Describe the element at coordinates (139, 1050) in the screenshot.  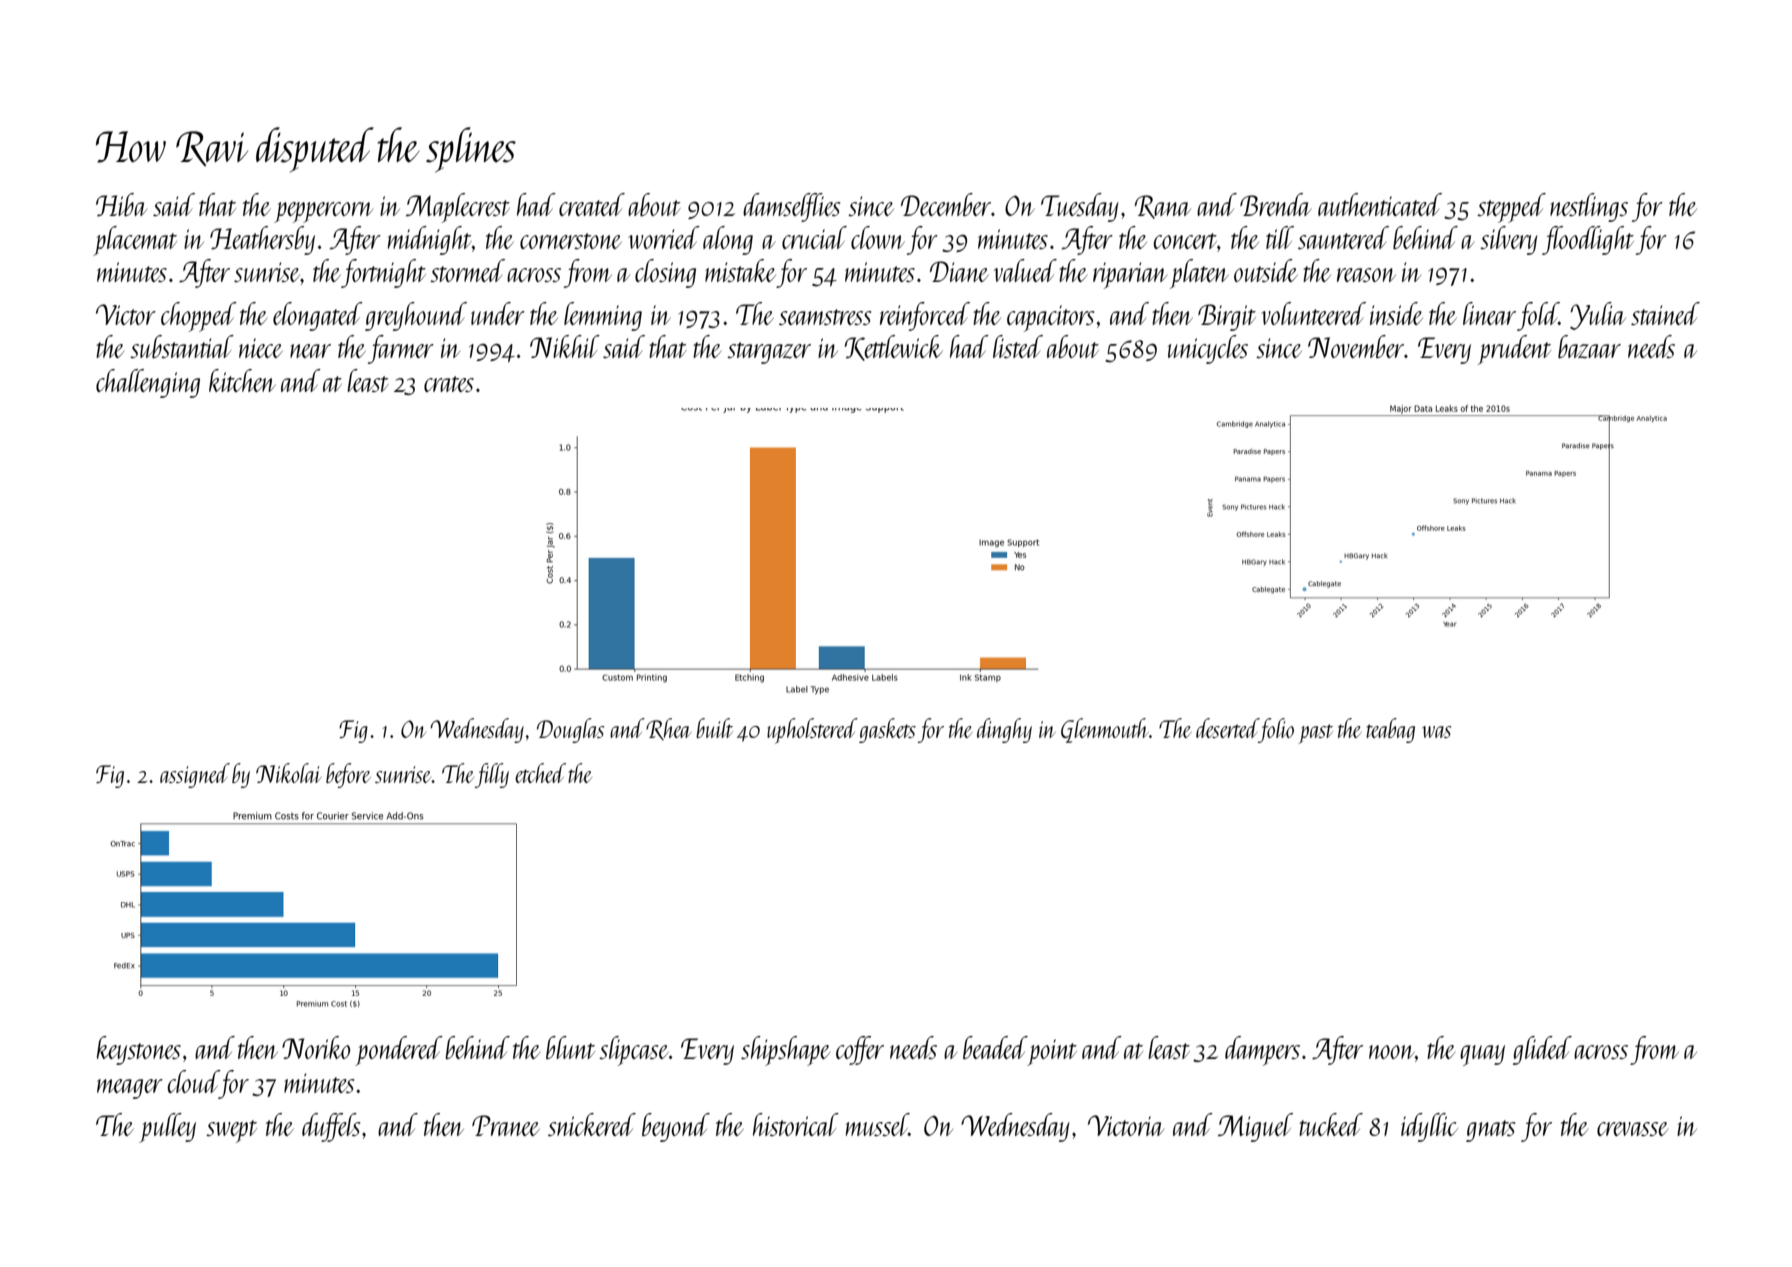
I see `keystones` at that location.
